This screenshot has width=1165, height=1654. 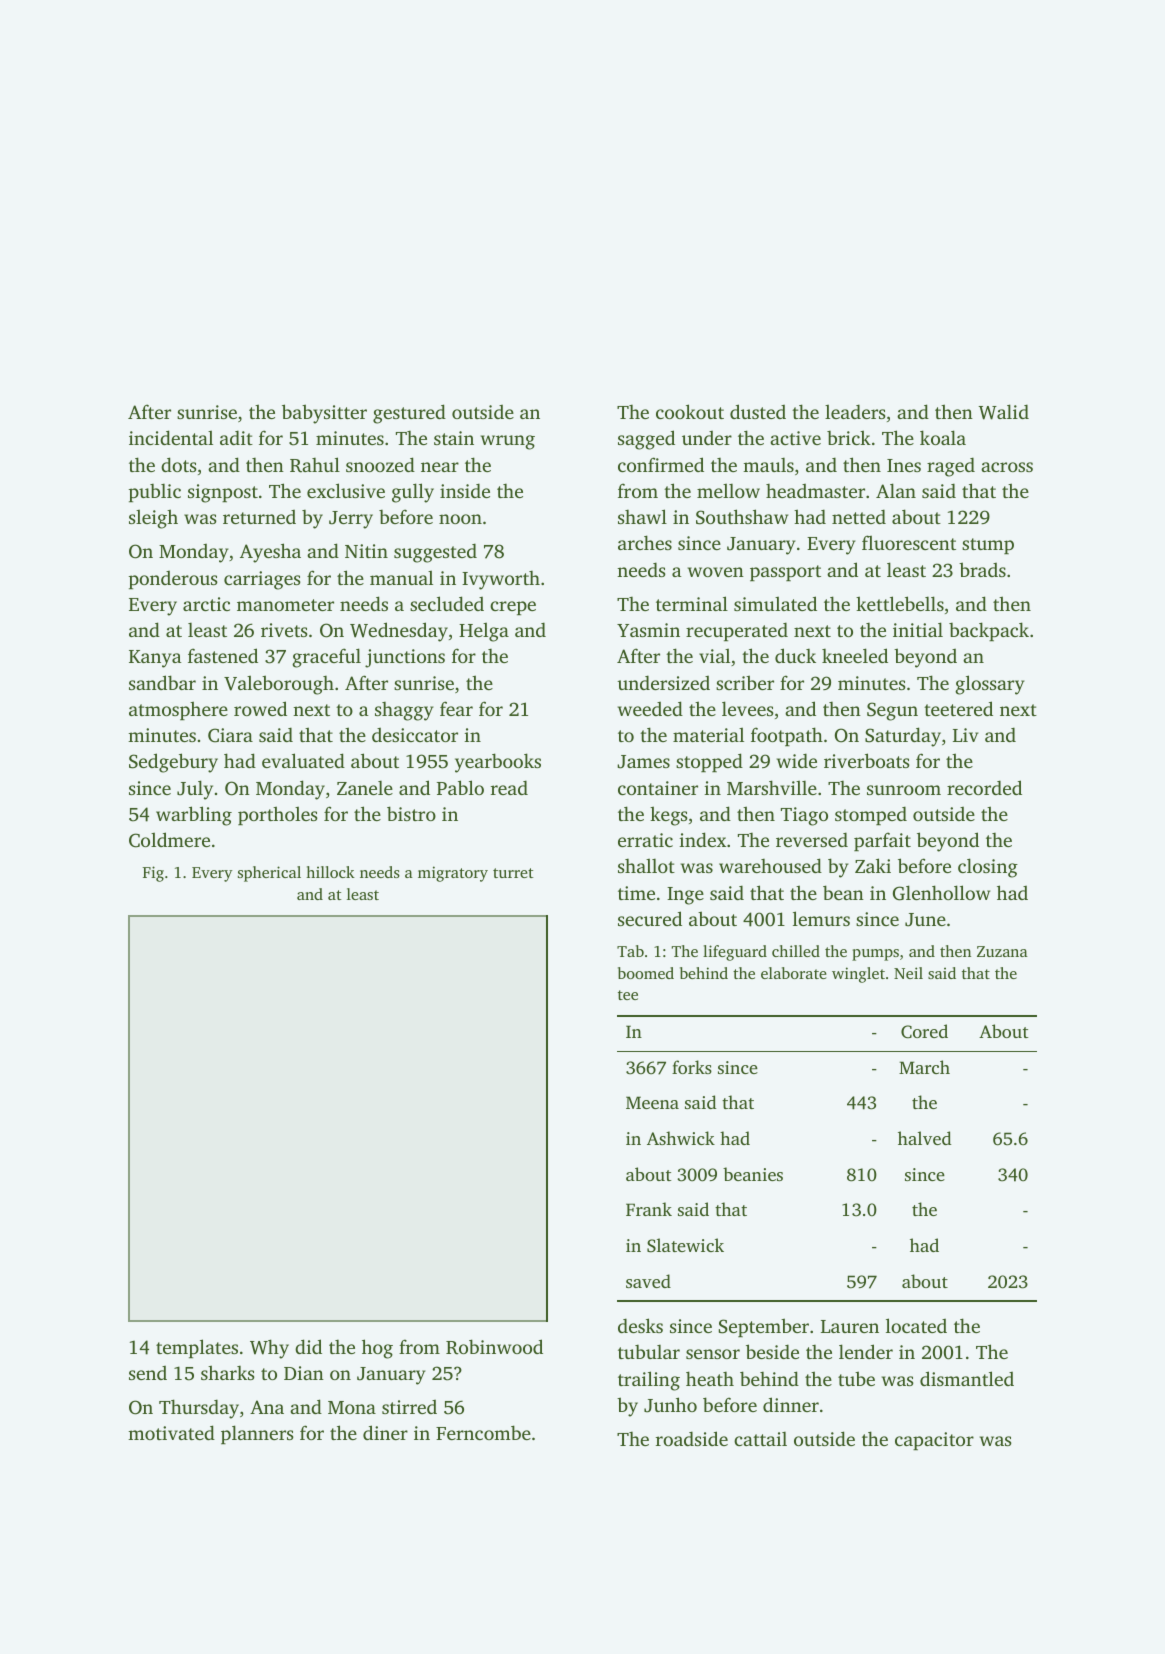 I want to click on dismantled, so click(x=967, y=1378).
